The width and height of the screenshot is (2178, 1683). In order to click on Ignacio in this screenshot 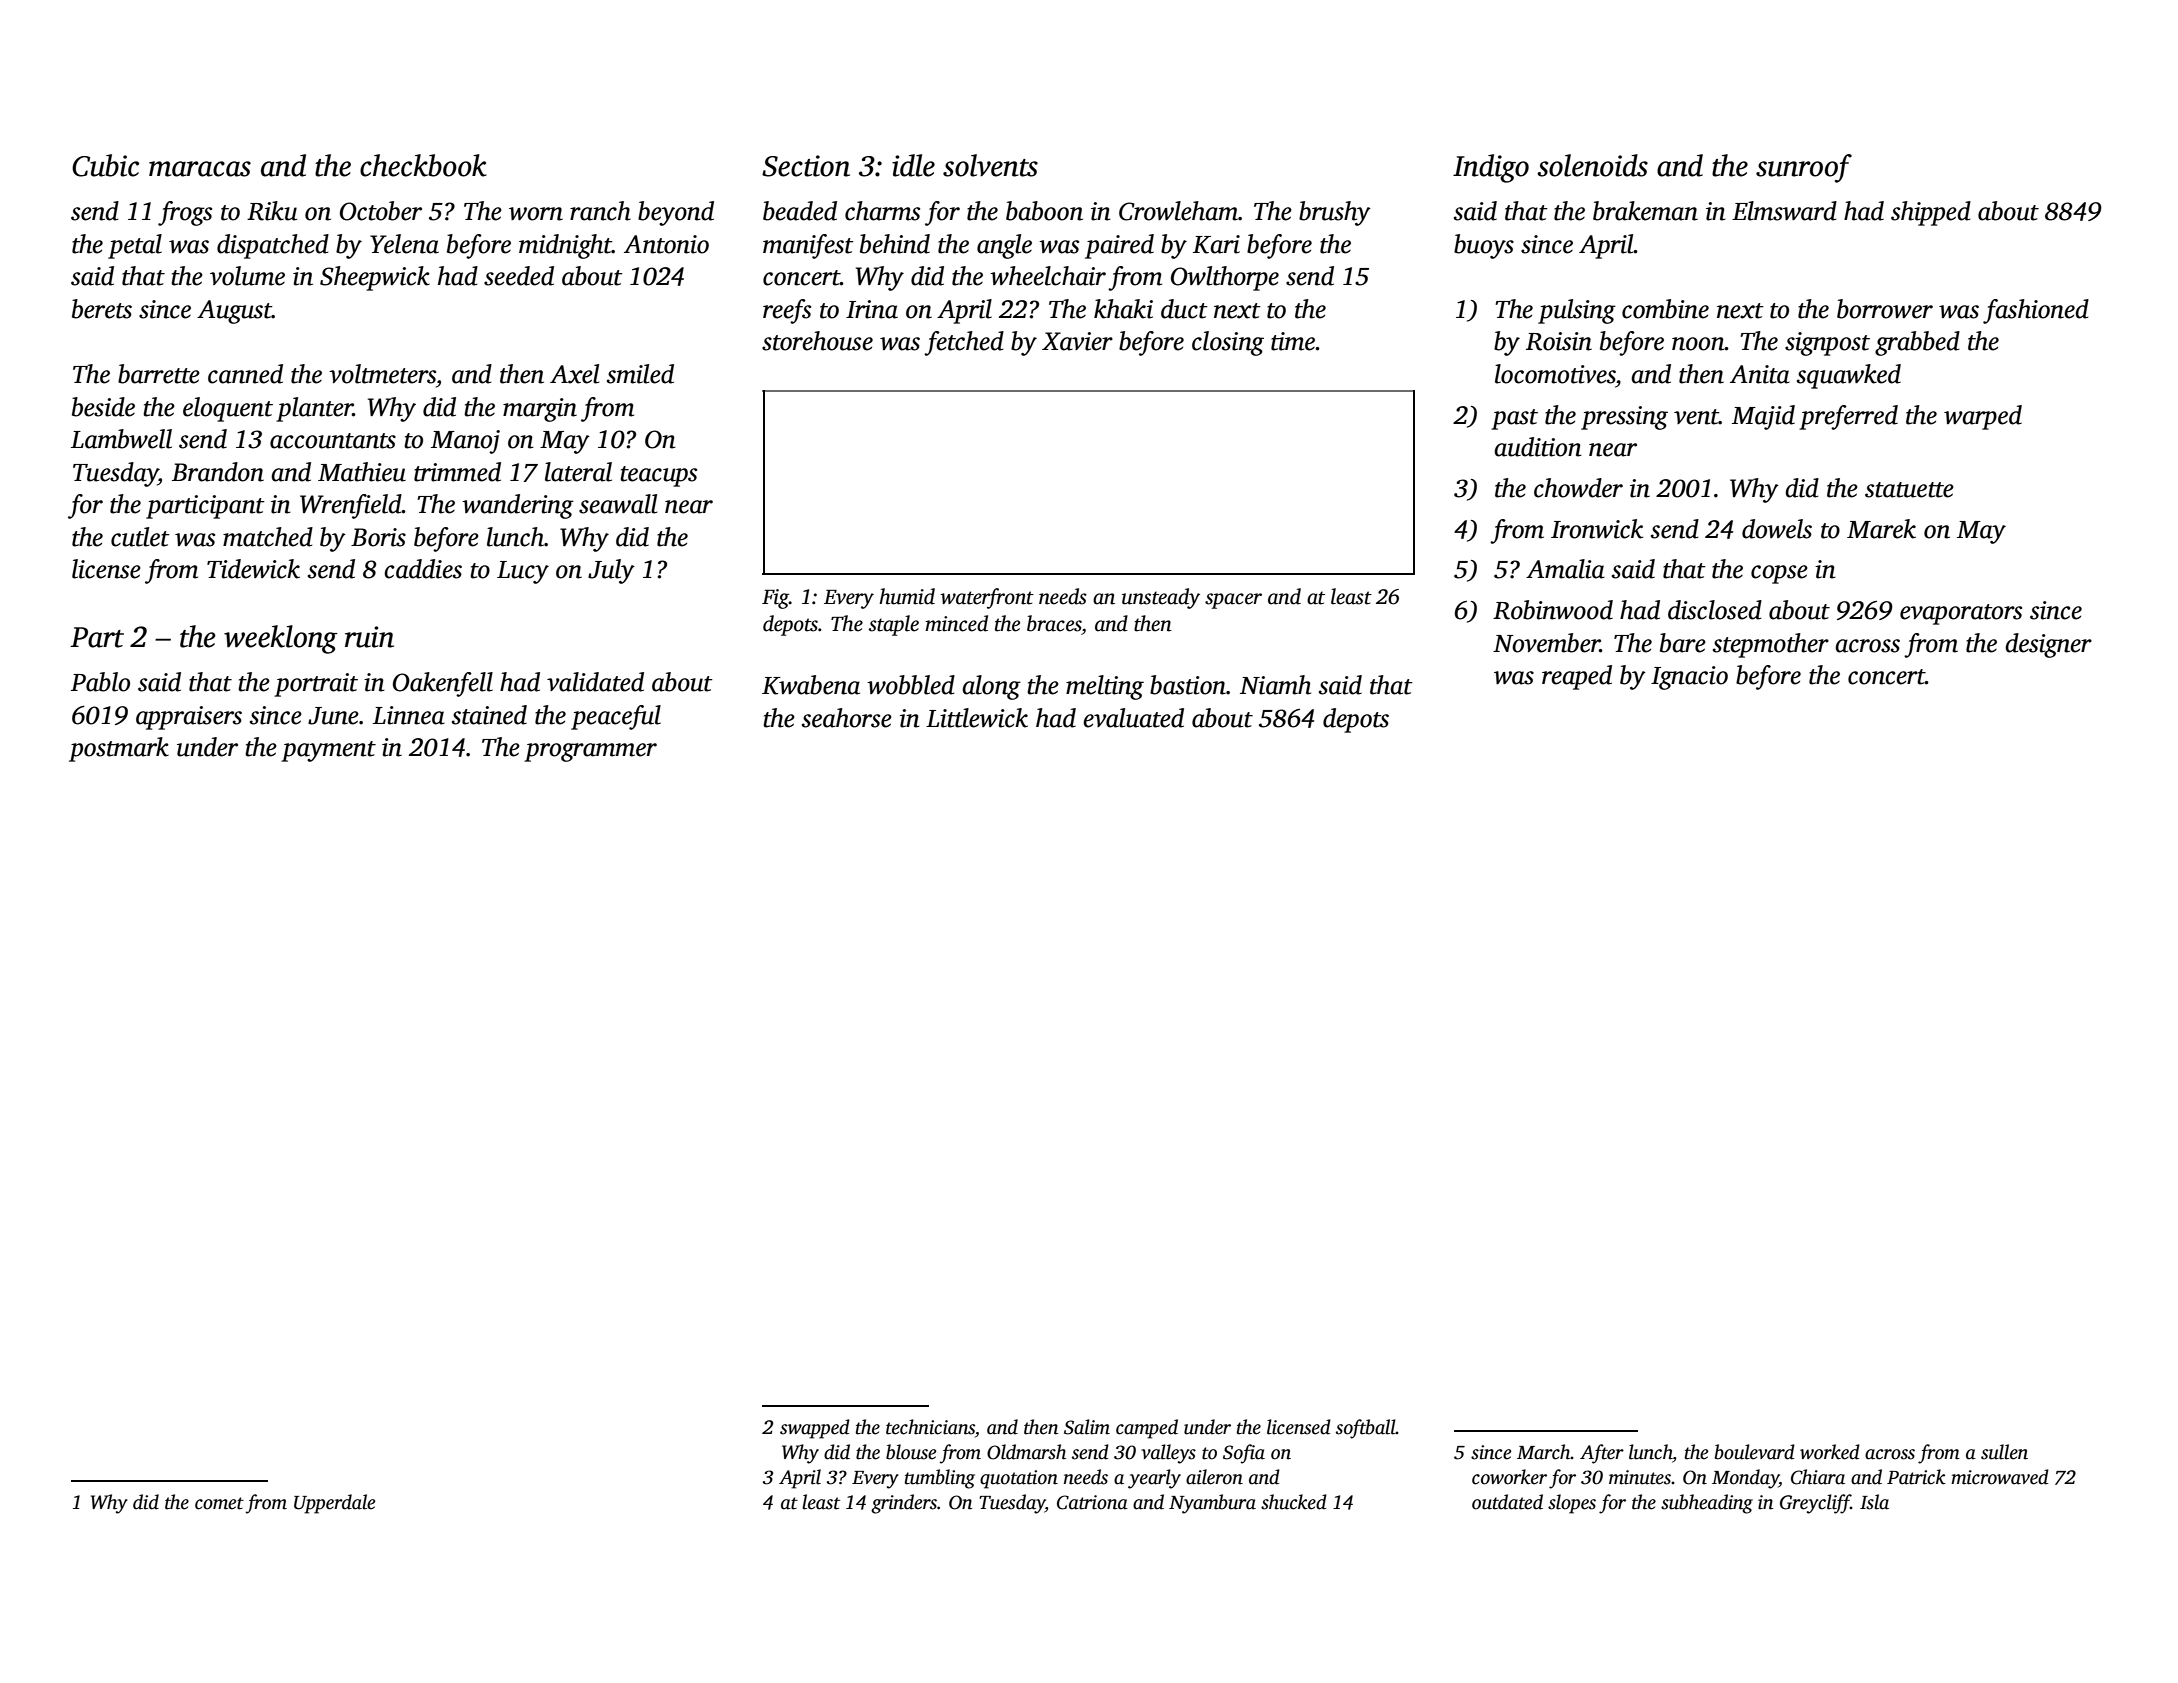, I will do `click(1689, 678)`.
